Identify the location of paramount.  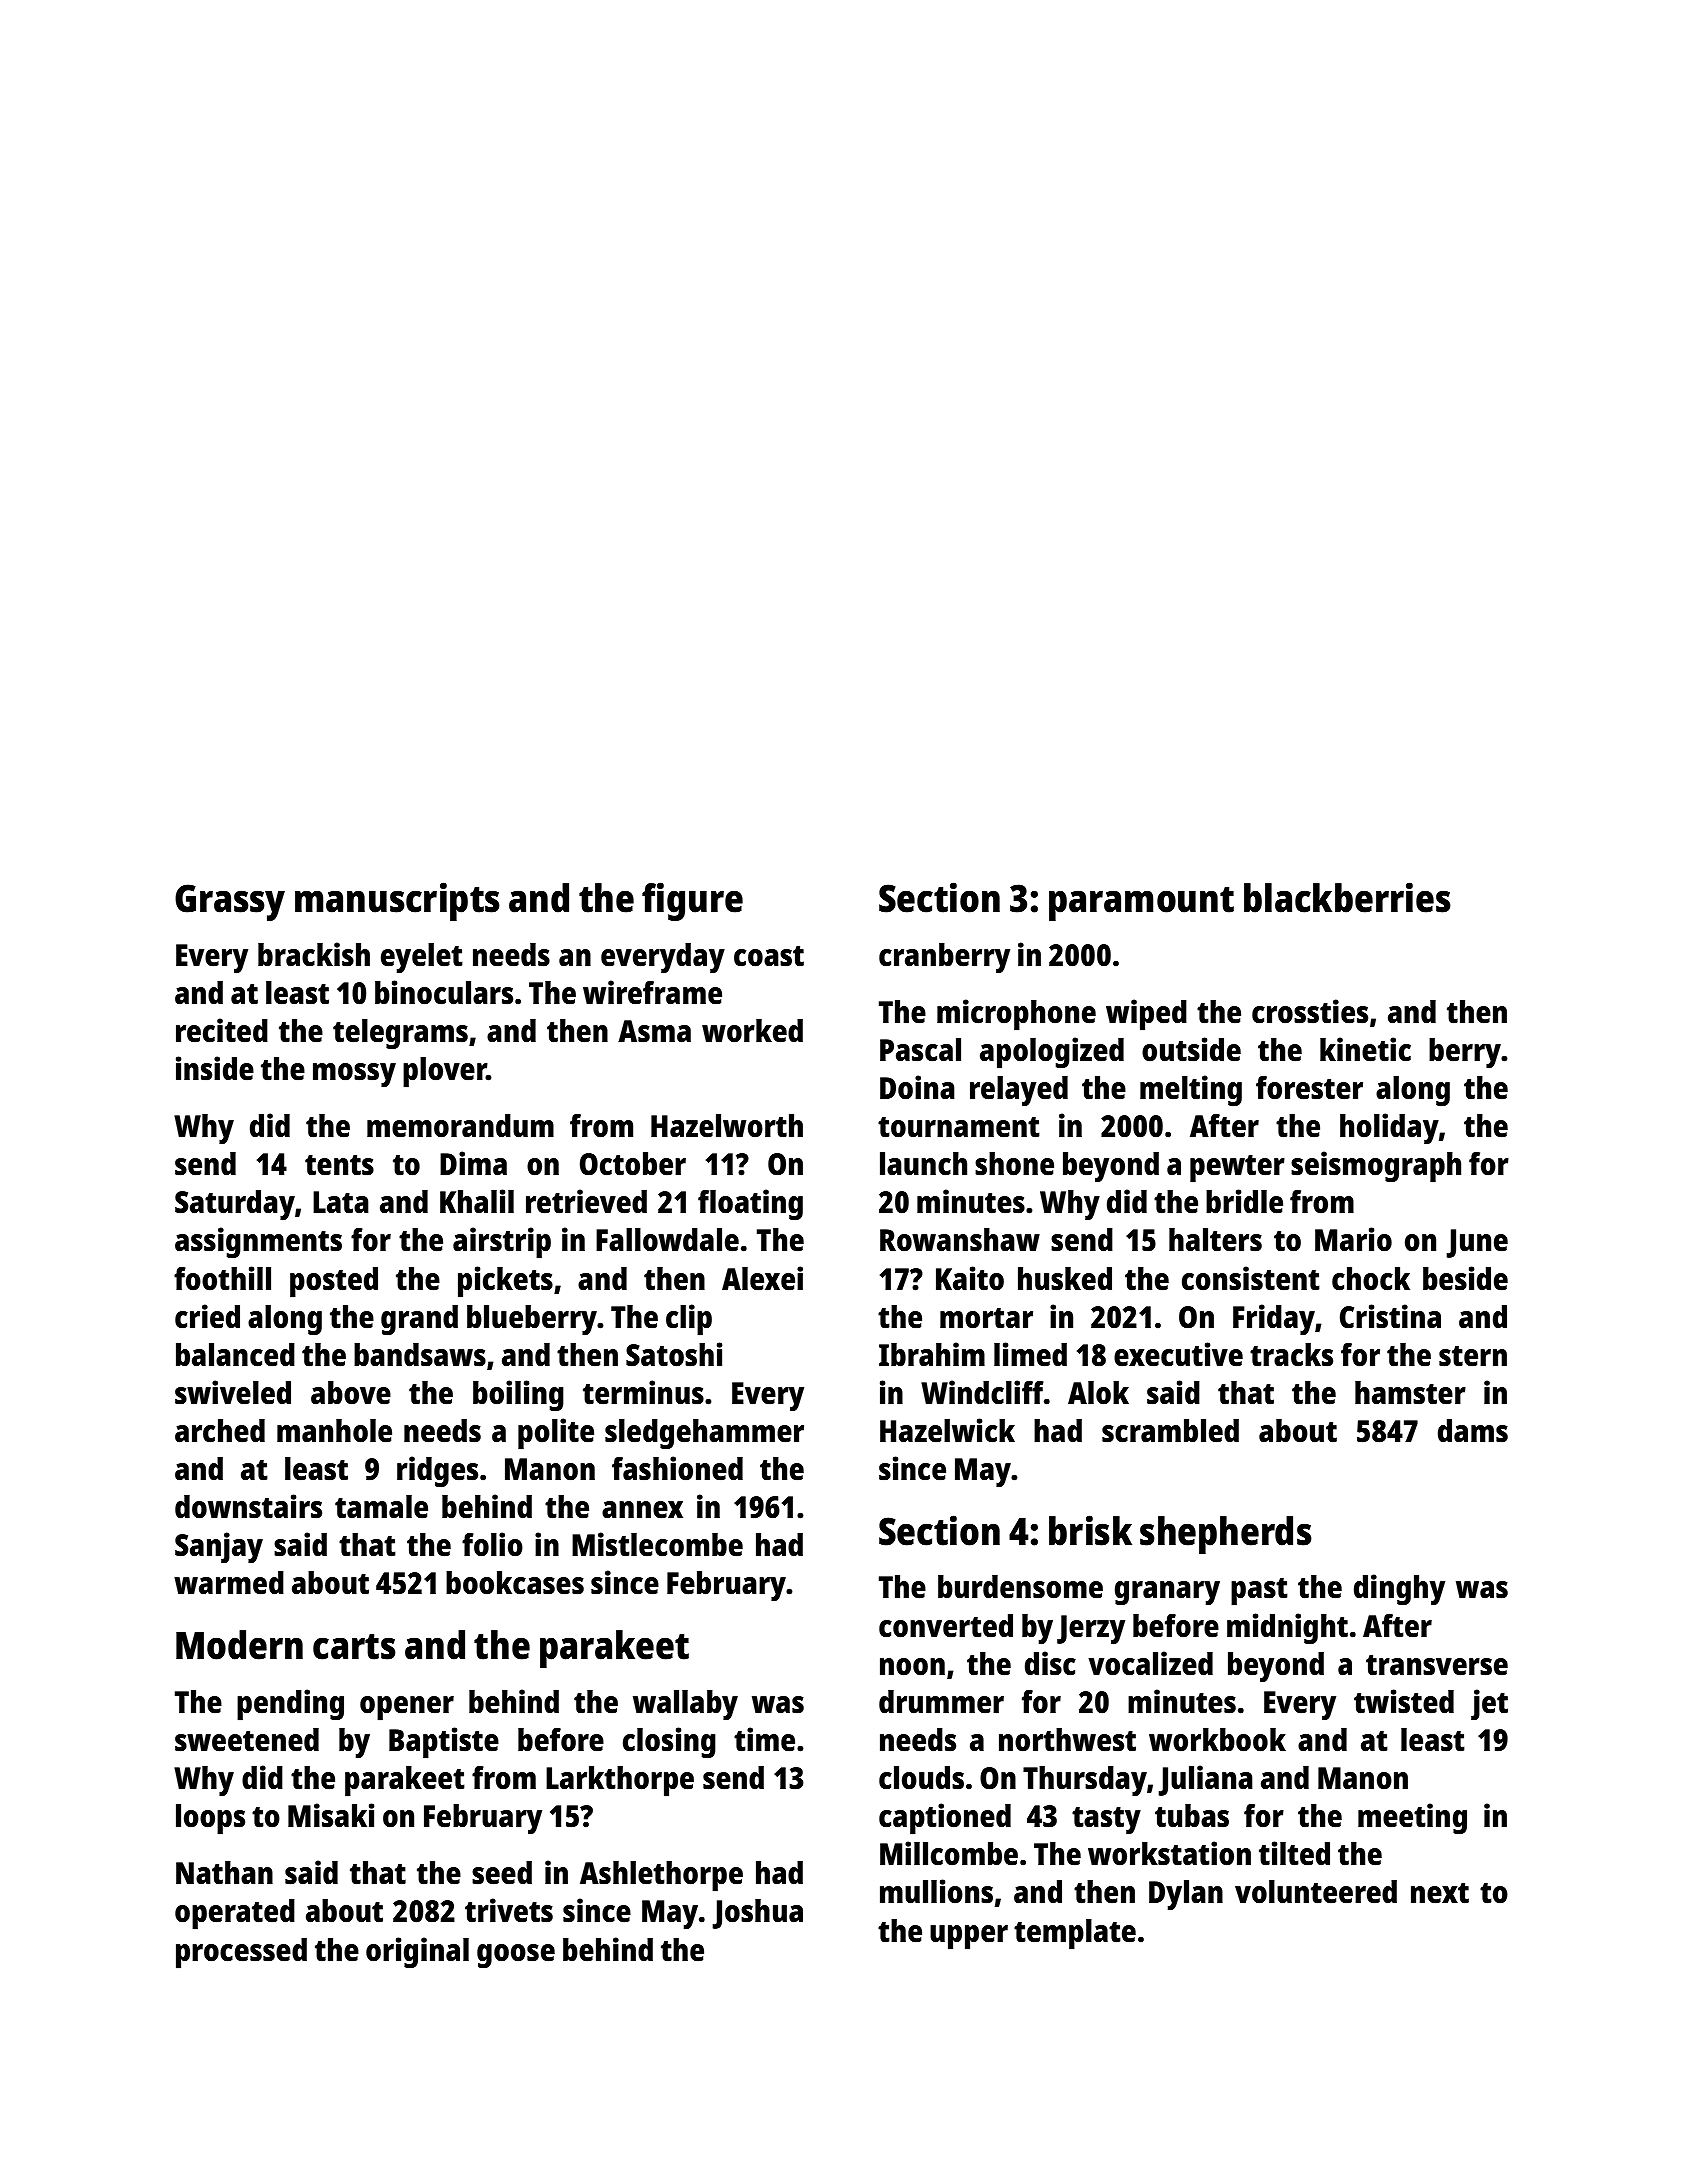
(1141, 904).
